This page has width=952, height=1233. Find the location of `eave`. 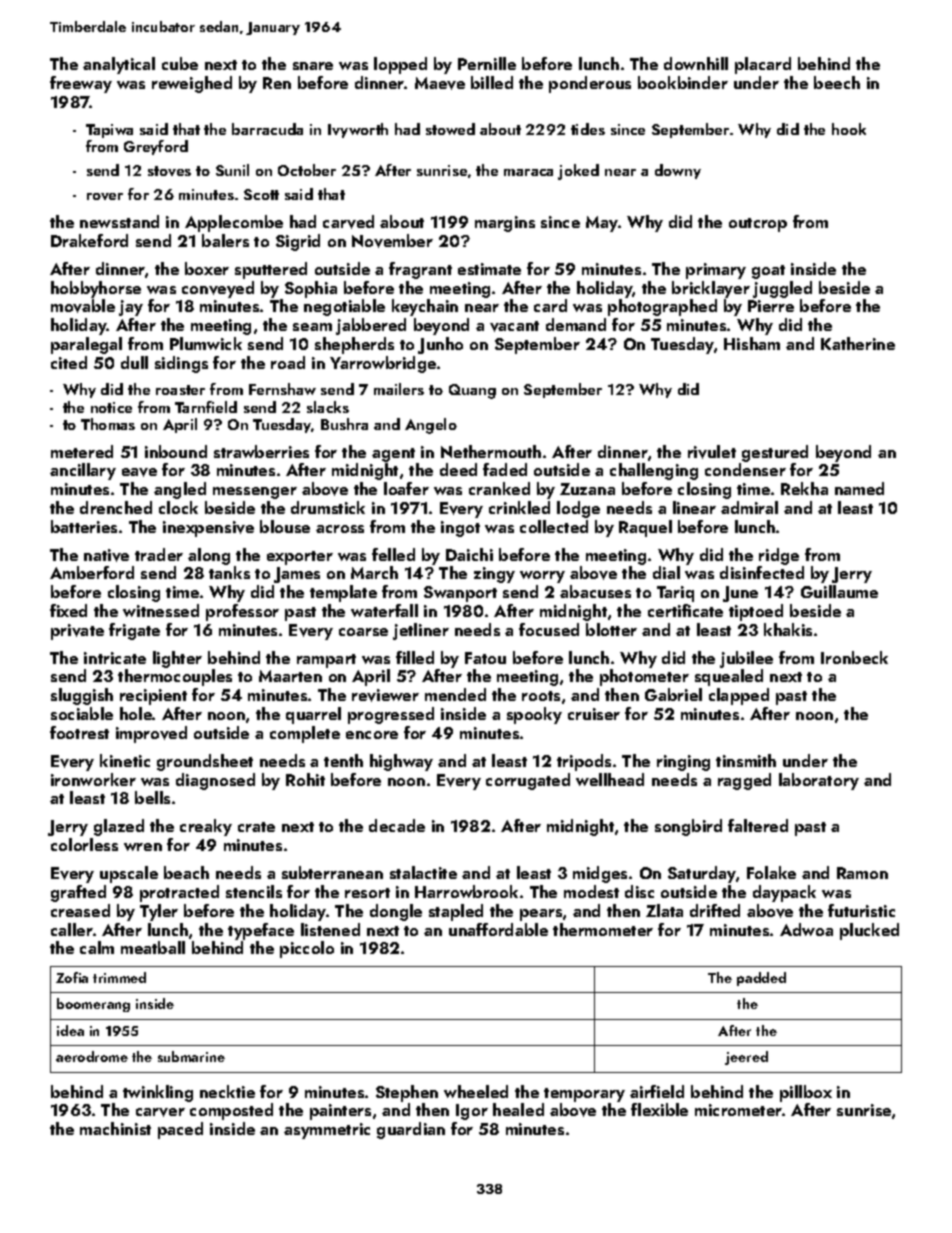

eave is located at coordinates (139, 472).
